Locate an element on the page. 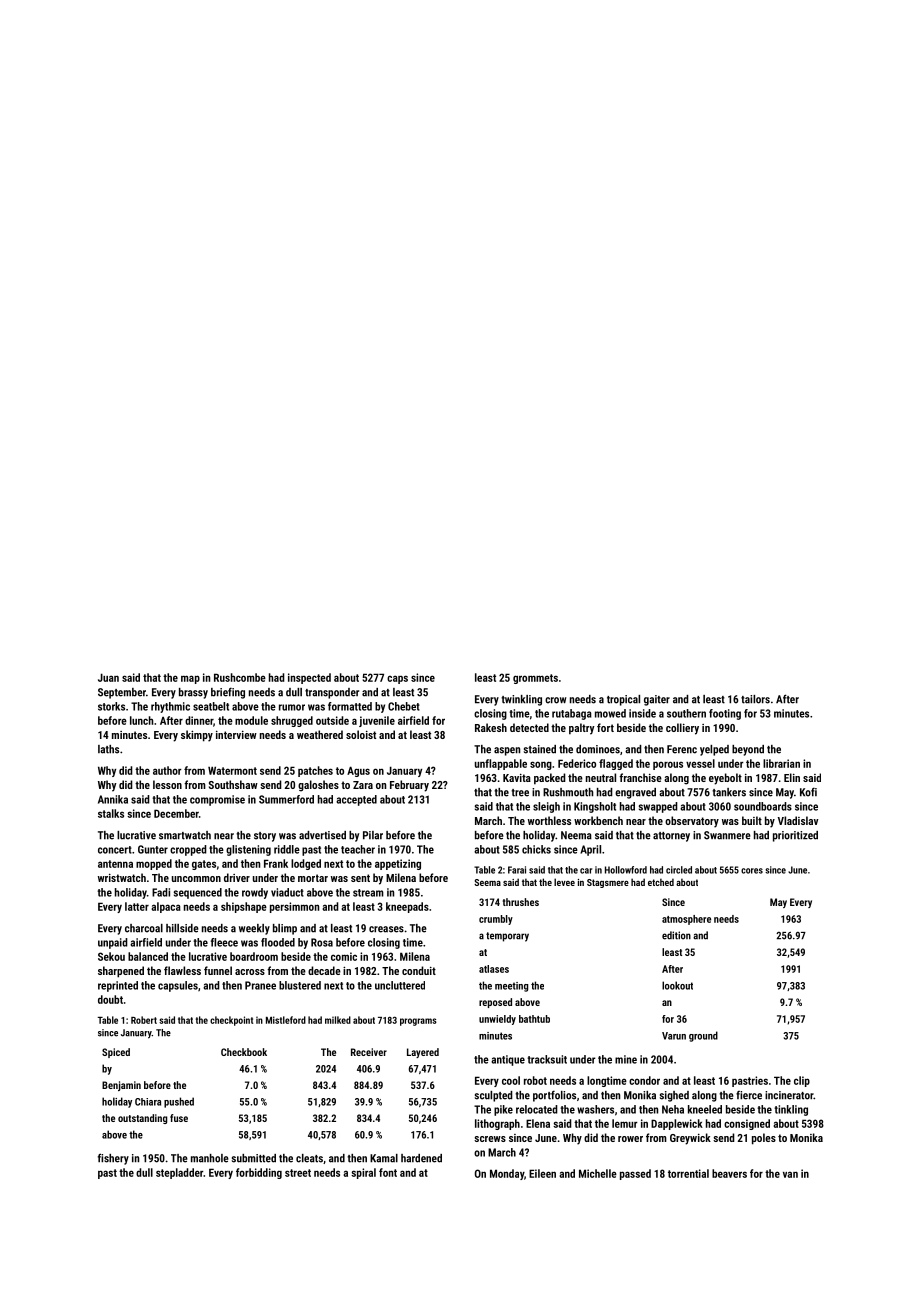  lookout is located at coordinates (677, 985).
